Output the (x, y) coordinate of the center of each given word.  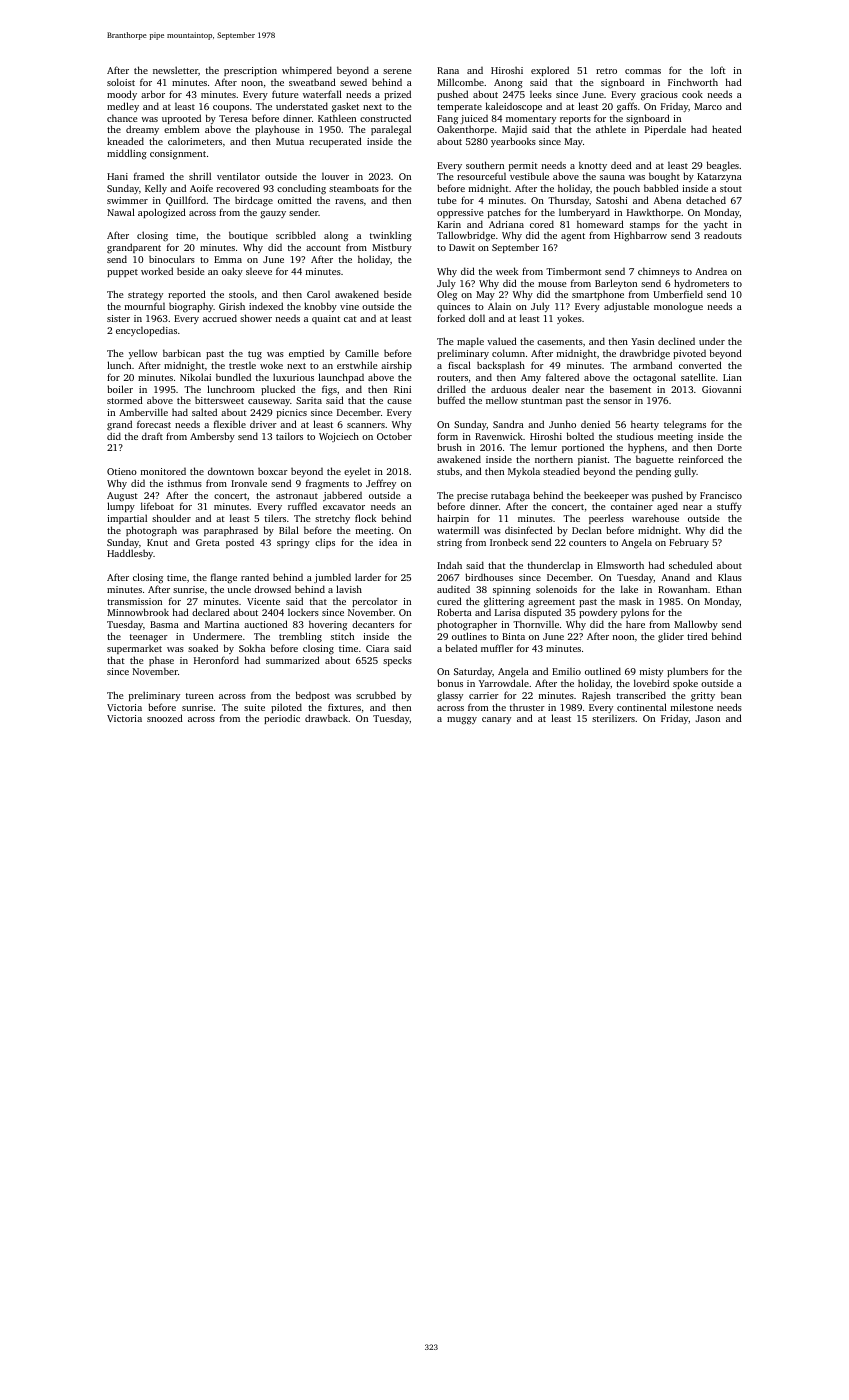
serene (397, 71)
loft (718, 70)
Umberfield (678, 294)
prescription (250, 71)
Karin (449, 224)
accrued (220, 318)
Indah (449, 565)
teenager (149, 638)
